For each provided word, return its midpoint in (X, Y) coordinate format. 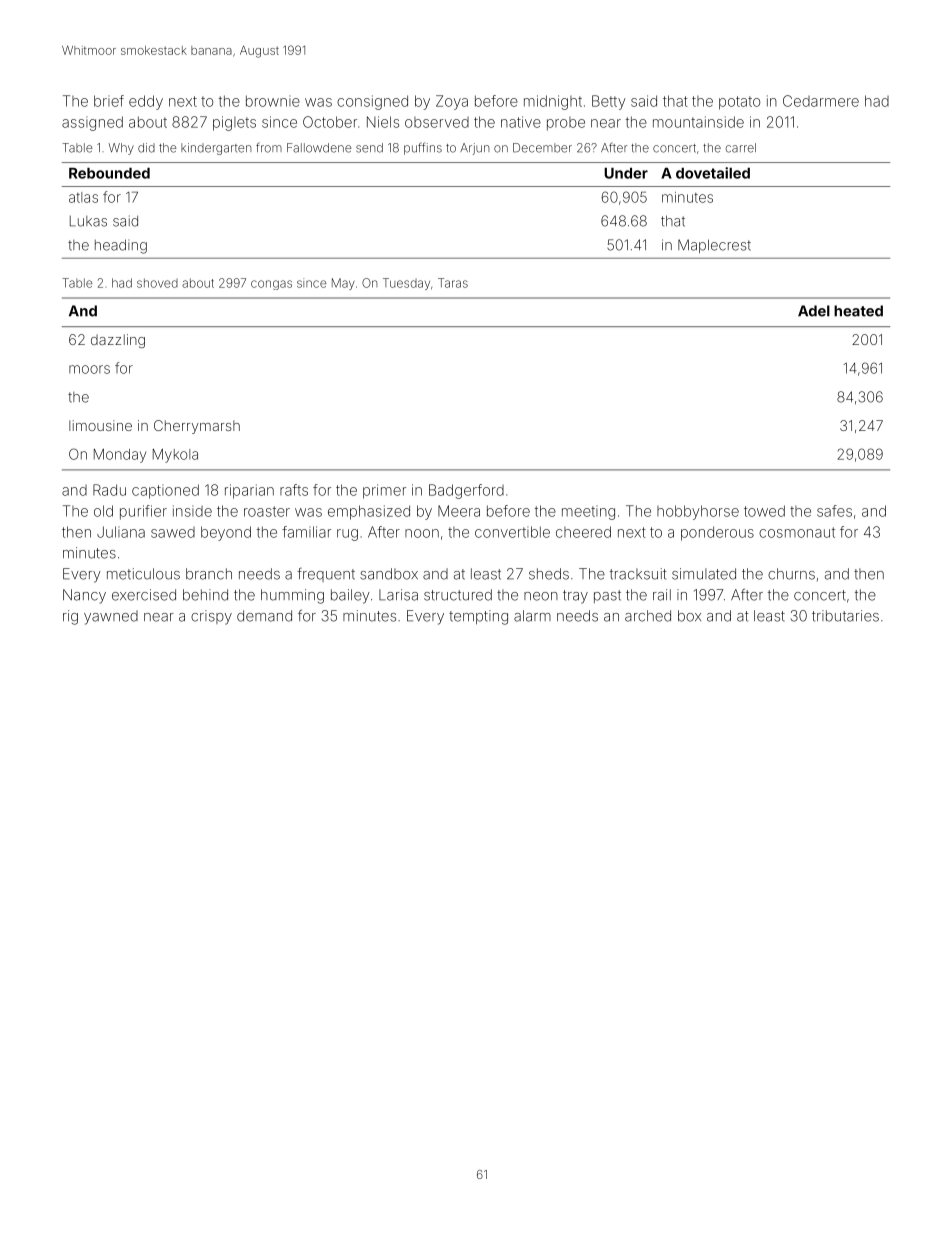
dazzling (118, 341)
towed (764, 511)
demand (264, 616)
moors (89, 369)
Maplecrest (714, 246)
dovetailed (713, 173)
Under (626, 173)
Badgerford (466, 491)
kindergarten (216, 149)
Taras (453, 283)
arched (648, 616)
